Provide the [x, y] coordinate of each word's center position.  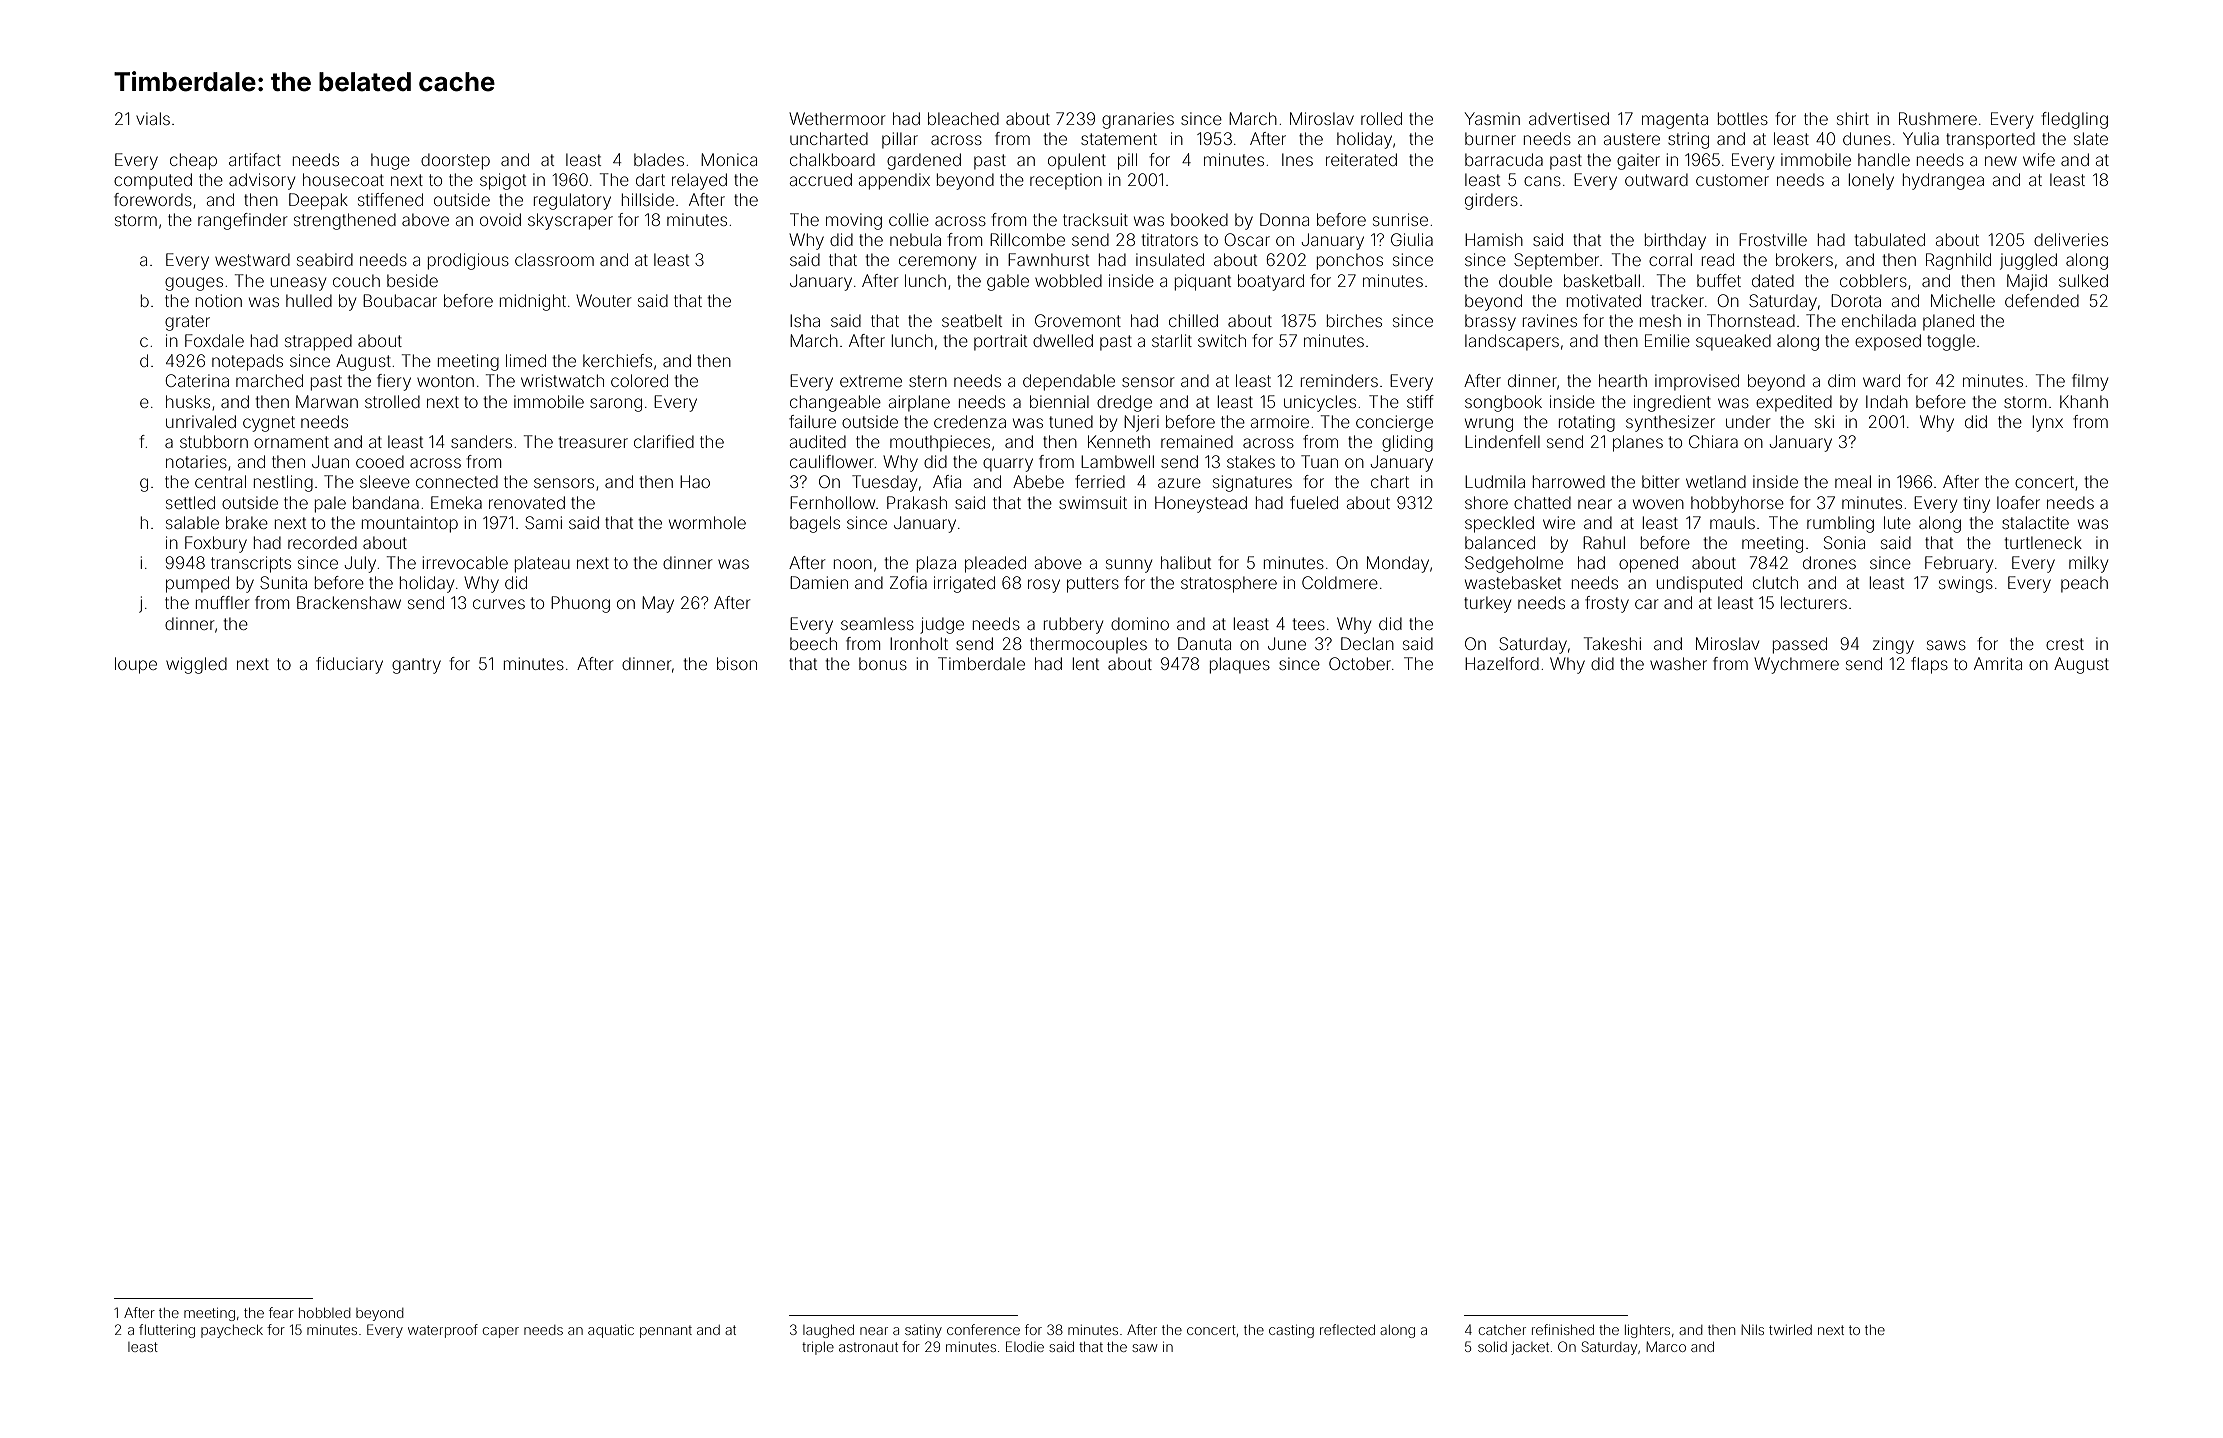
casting [1291, 1331]
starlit [1172, 340]
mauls [1732, 522]
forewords [153, 199]
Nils [1752, 1329]
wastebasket [1513, 582]
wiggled [196, 665]
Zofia [908, 582]
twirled [1790, 1330]
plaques [1240, 665]
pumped [197, 584]
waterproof [443, 1331]
